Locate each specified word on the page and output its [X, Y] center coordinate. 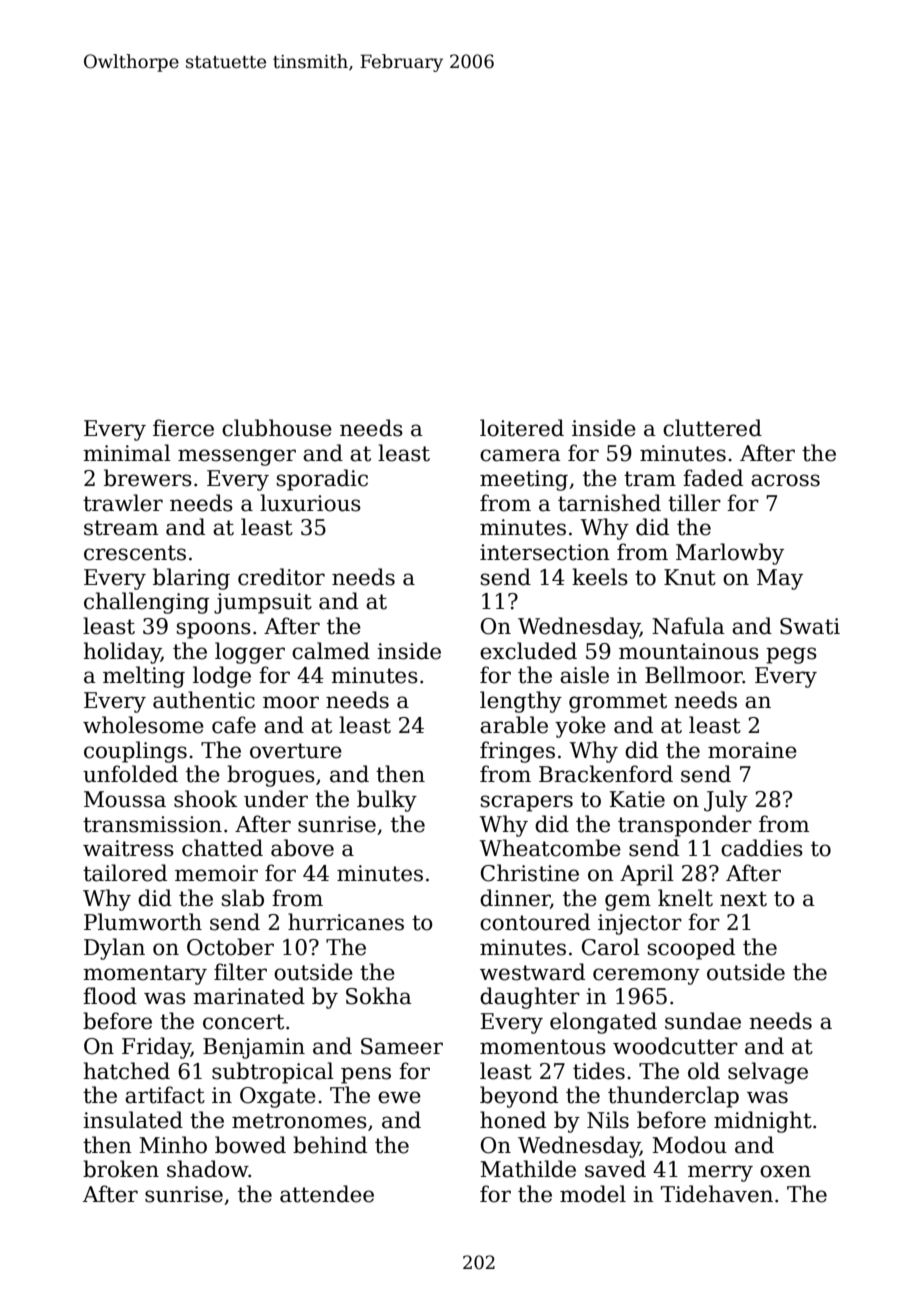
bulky [387, 801]
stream [121, 528]
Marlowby [730, 554]
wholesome [143, 725]
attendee [327, 1194]
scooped [691, 949]
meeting [524, 480]
